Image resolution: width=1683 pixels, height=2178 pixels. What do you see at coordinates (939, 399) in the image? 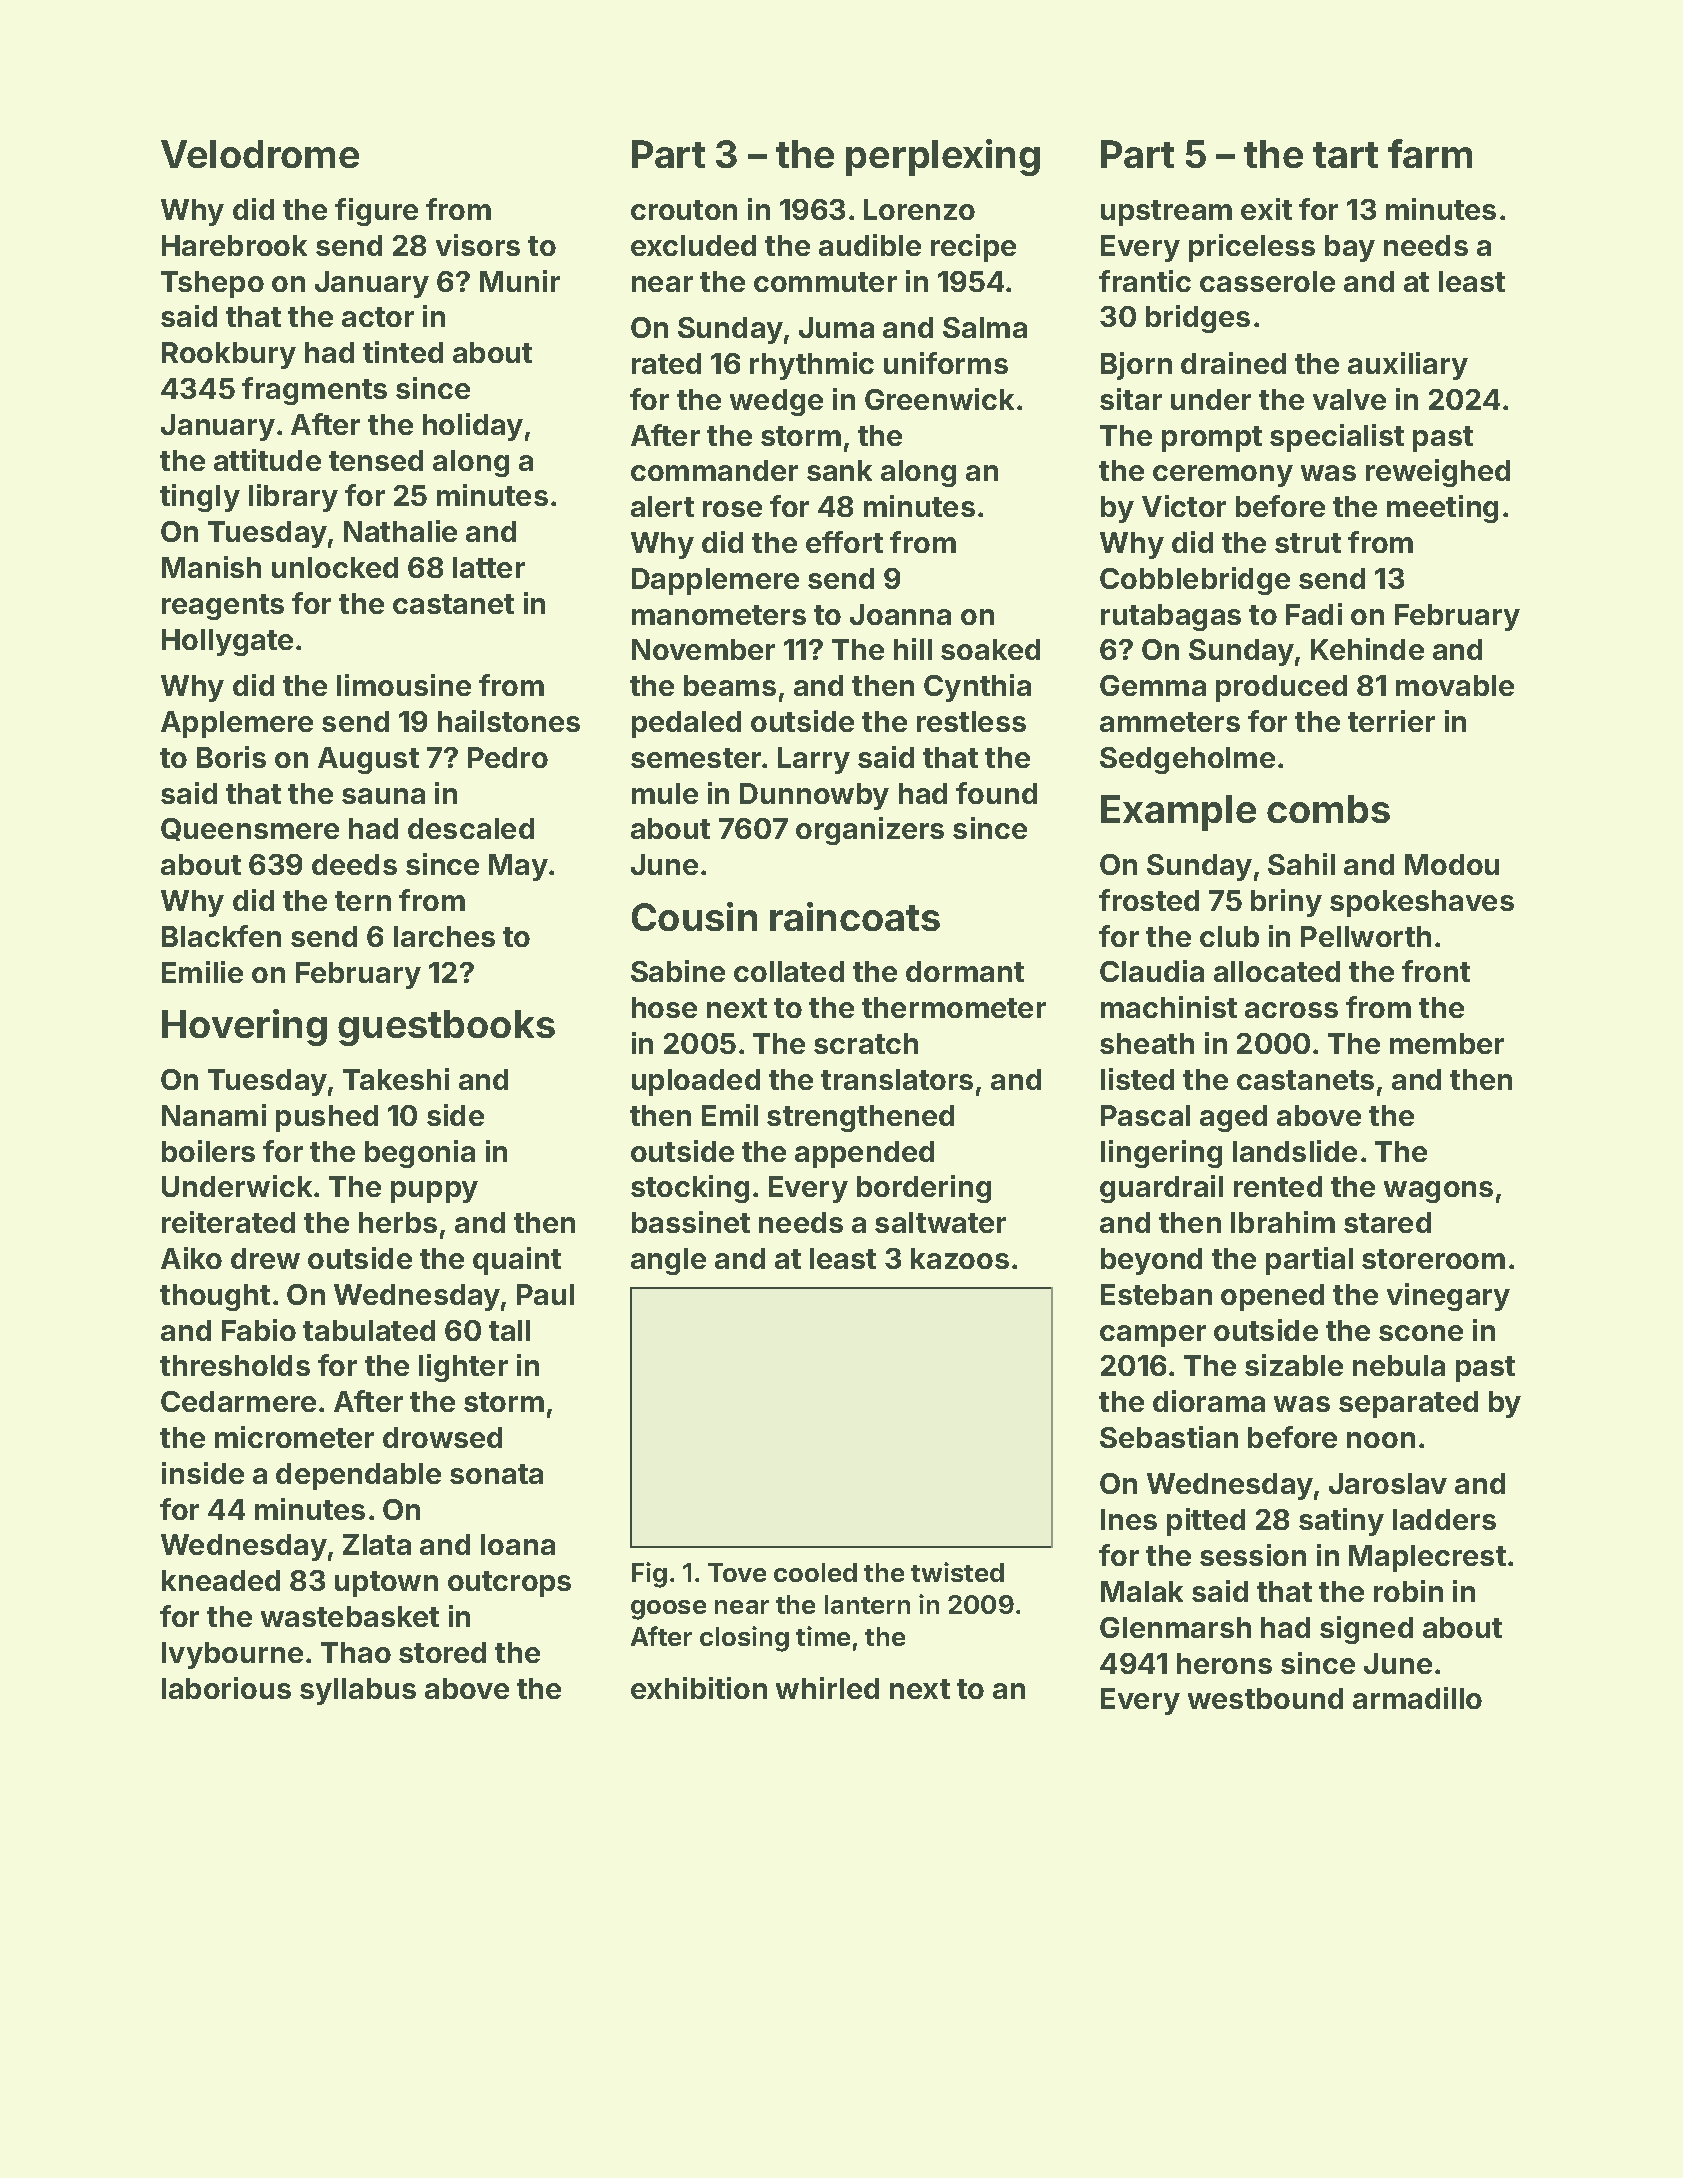
I see `Greenwick` at bounding box center [939, 399].
